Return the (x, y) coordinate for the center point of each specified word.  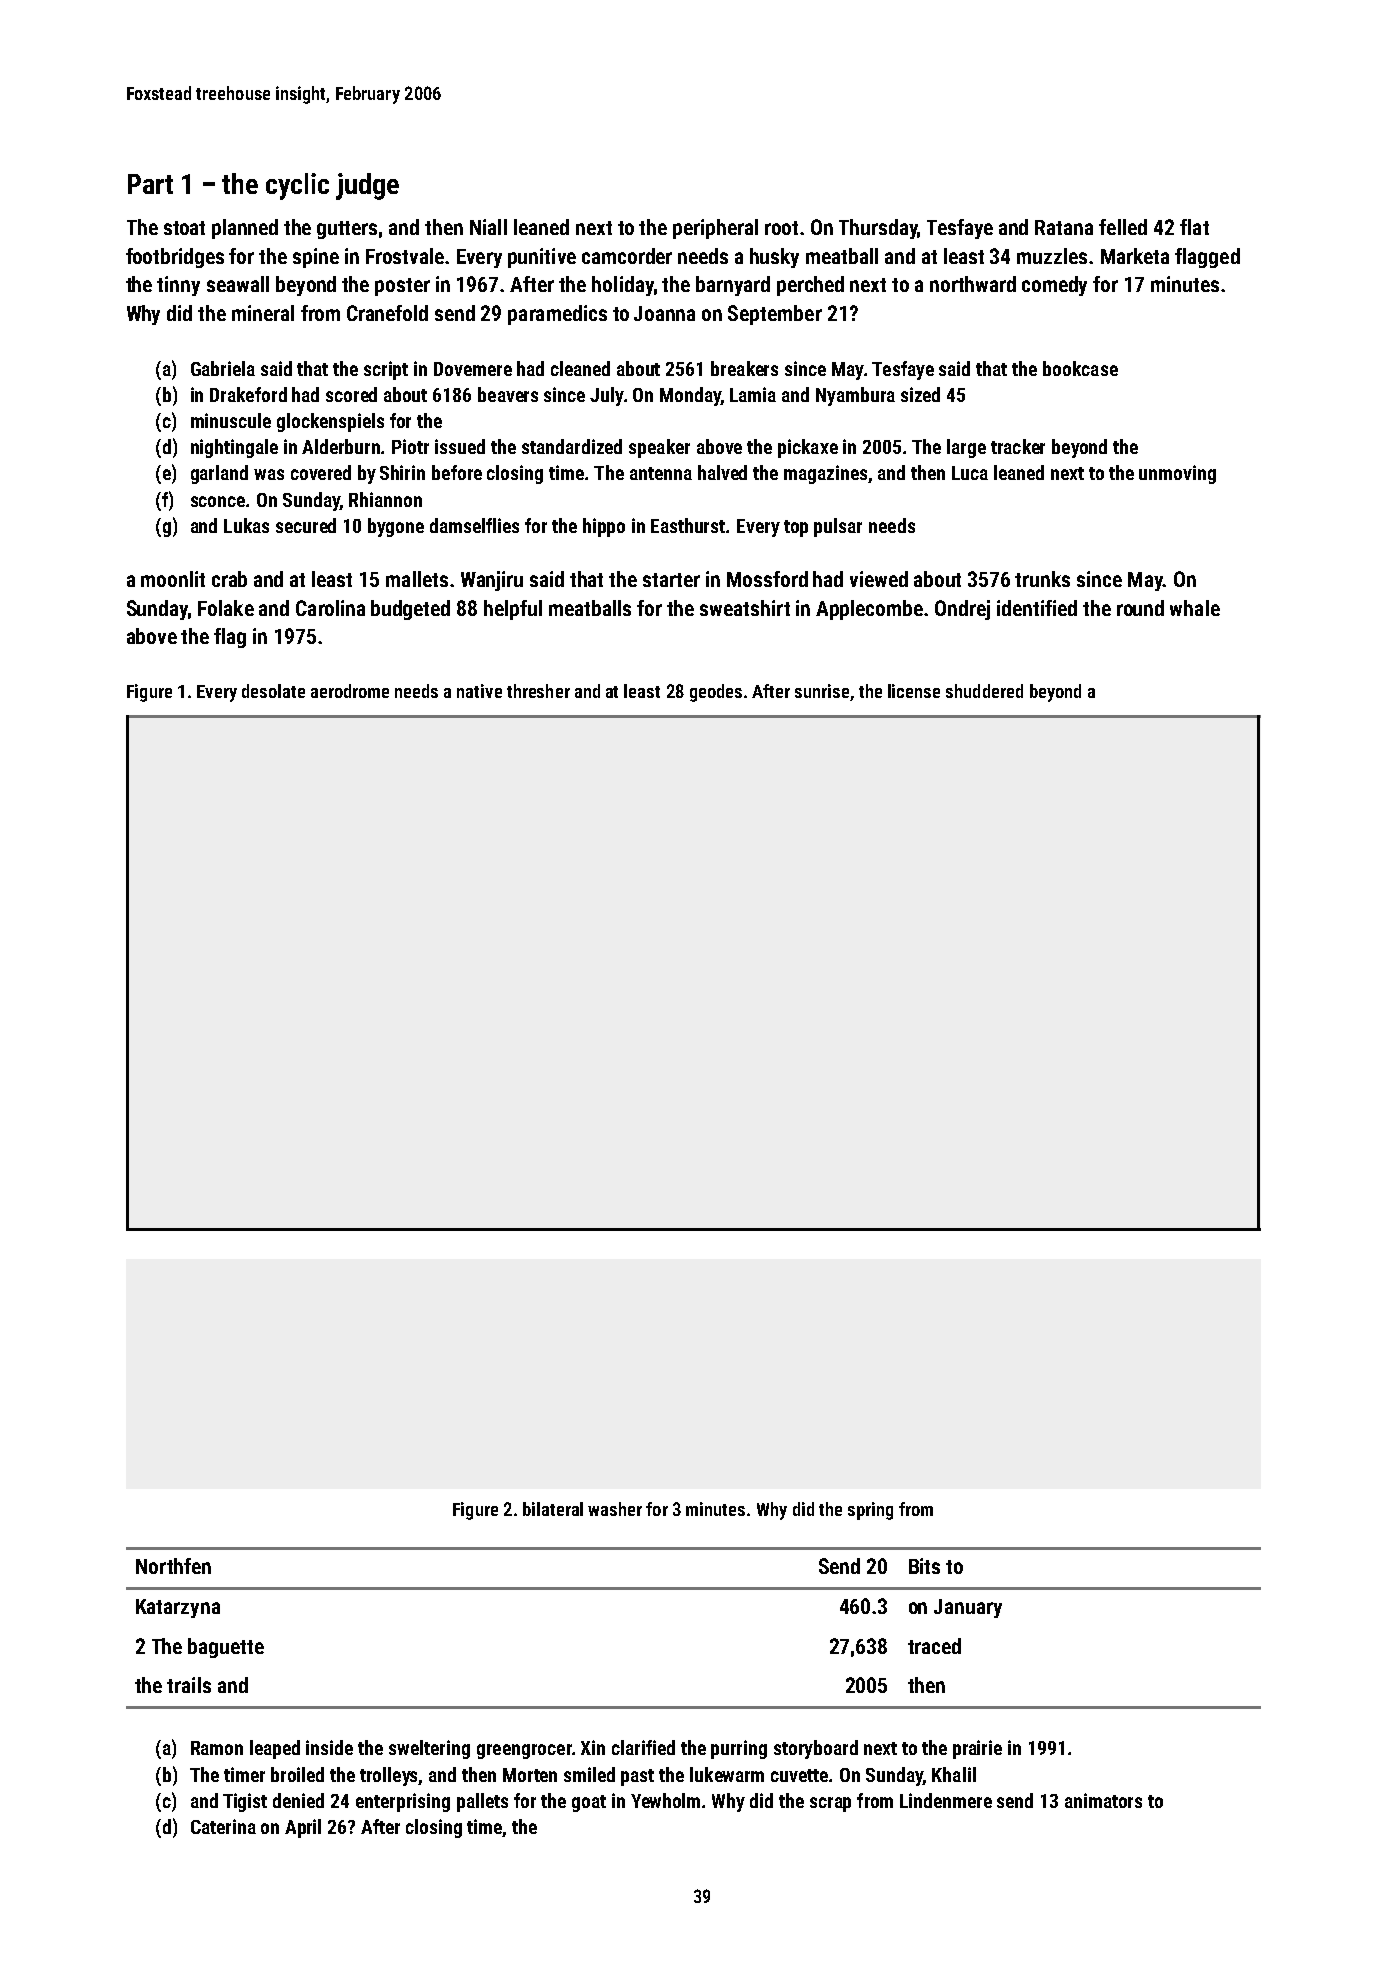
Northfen (173, 1566)
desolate (273, 691)
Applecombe (869, 610)
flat (1194, 227)
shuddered (984, 691)
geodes (716, 693)
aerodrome (350, 691)
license (914, 691)
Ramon (217, 1748)
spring (870, 1511)
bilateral (553, 1509)
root (781, 228)
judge (367, 186)
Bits (924, 1566)
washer (615, 1509)
